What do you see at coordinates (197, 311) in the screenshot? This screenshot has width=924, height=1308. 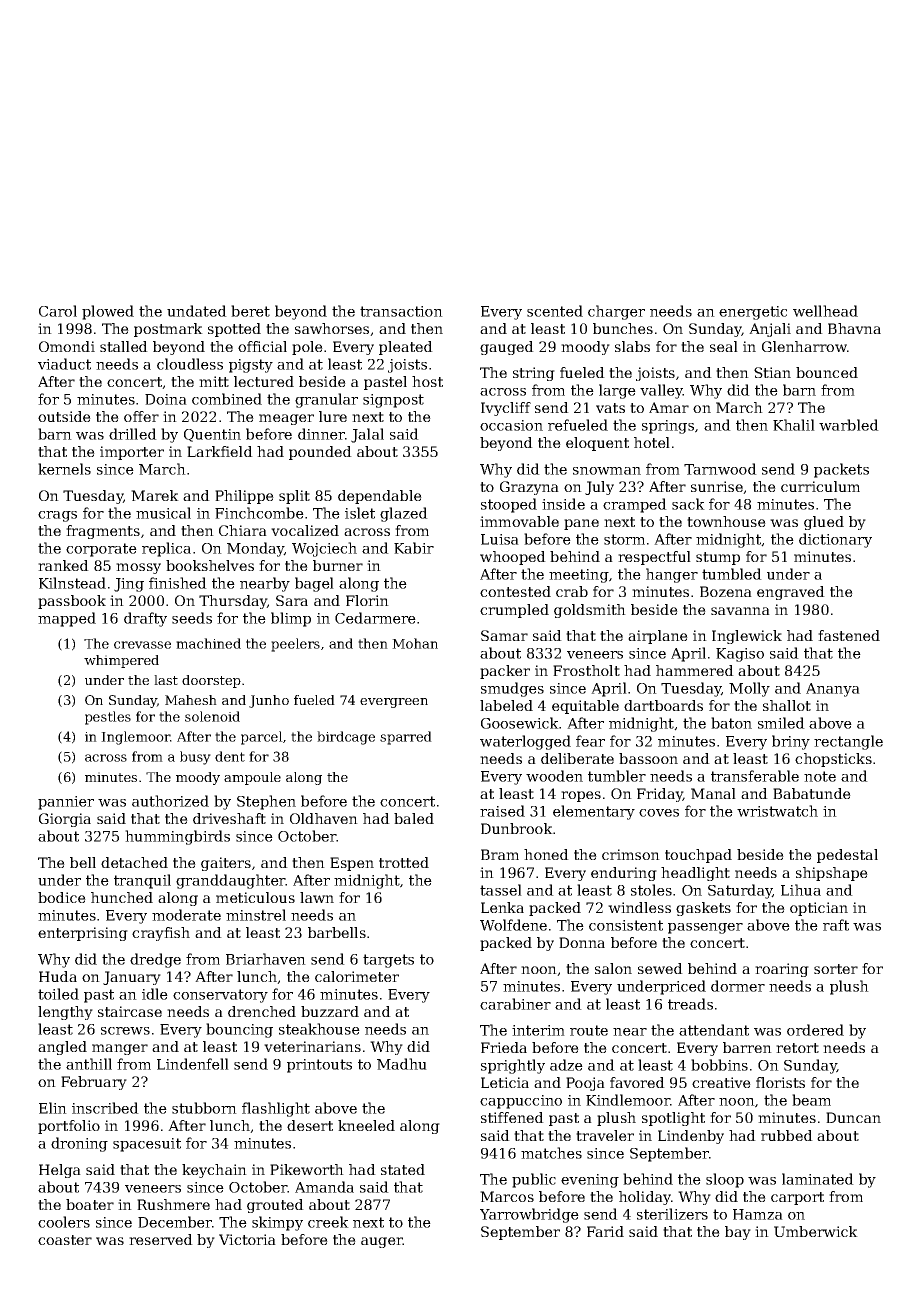 I see `undated` at bounding box center [197, 311].
